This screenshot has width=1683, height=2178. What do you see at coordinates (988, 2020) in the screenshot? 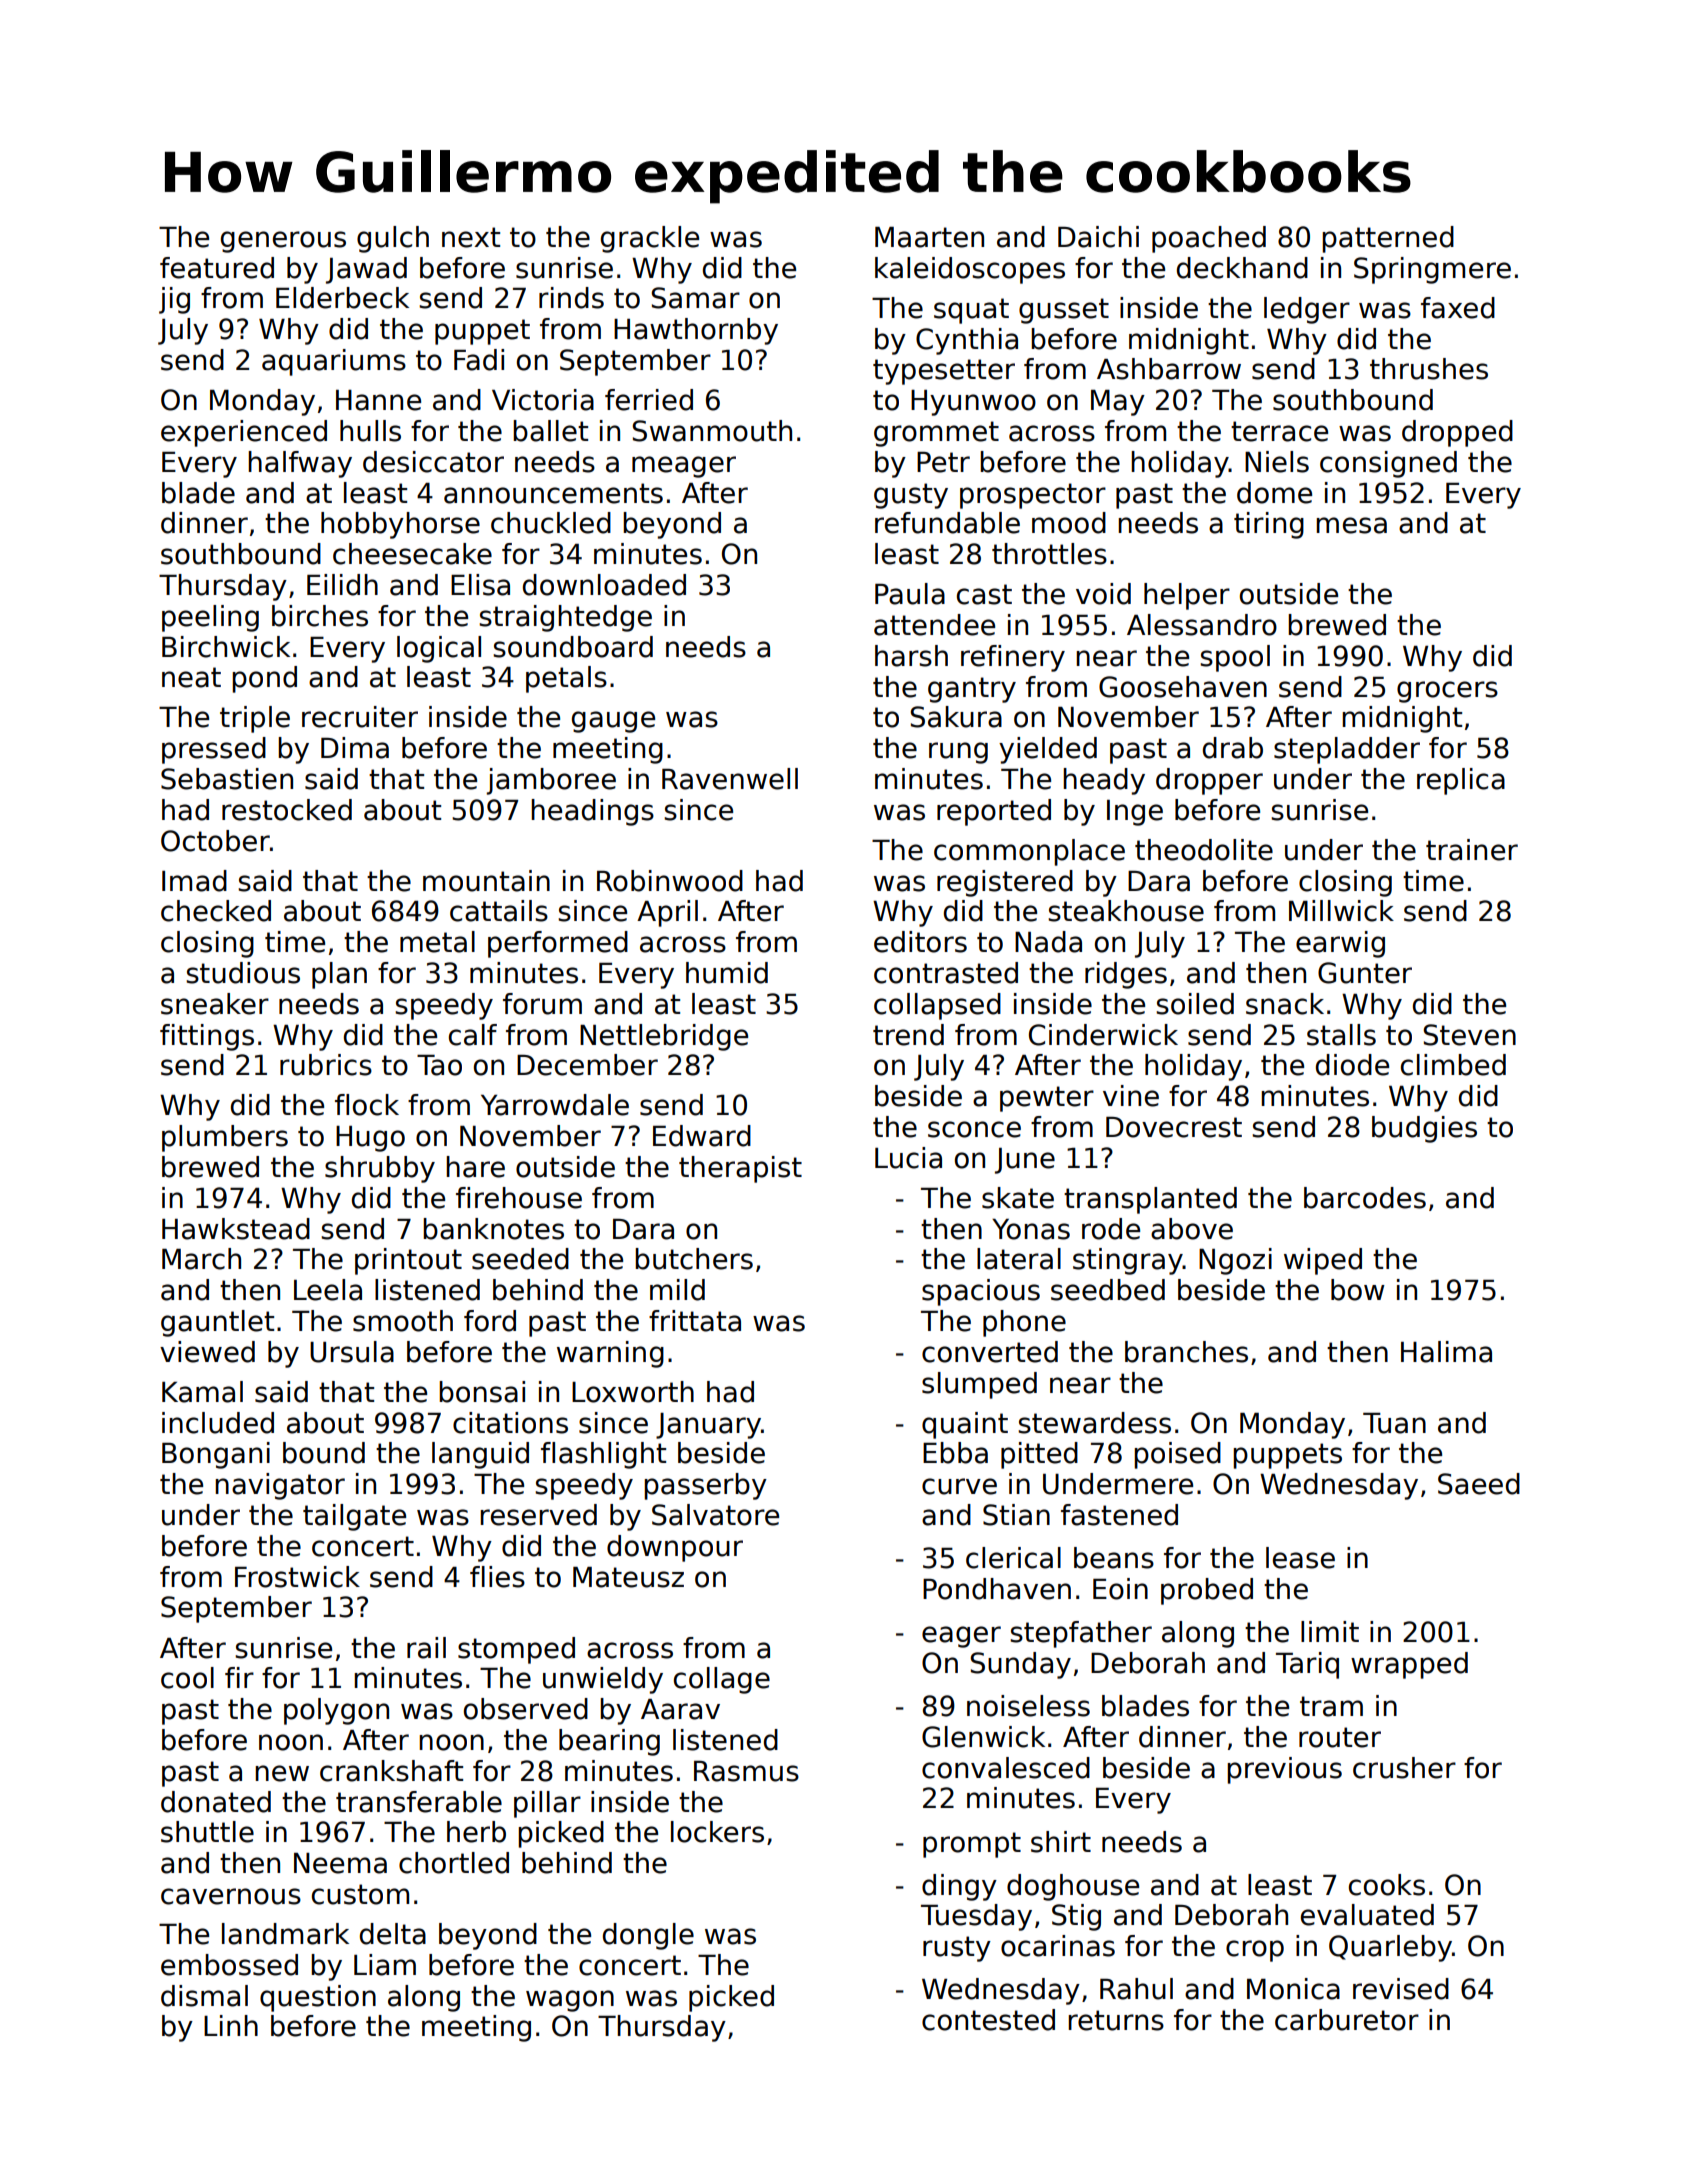
I see `contested` at bounding box center [988, 2020].
